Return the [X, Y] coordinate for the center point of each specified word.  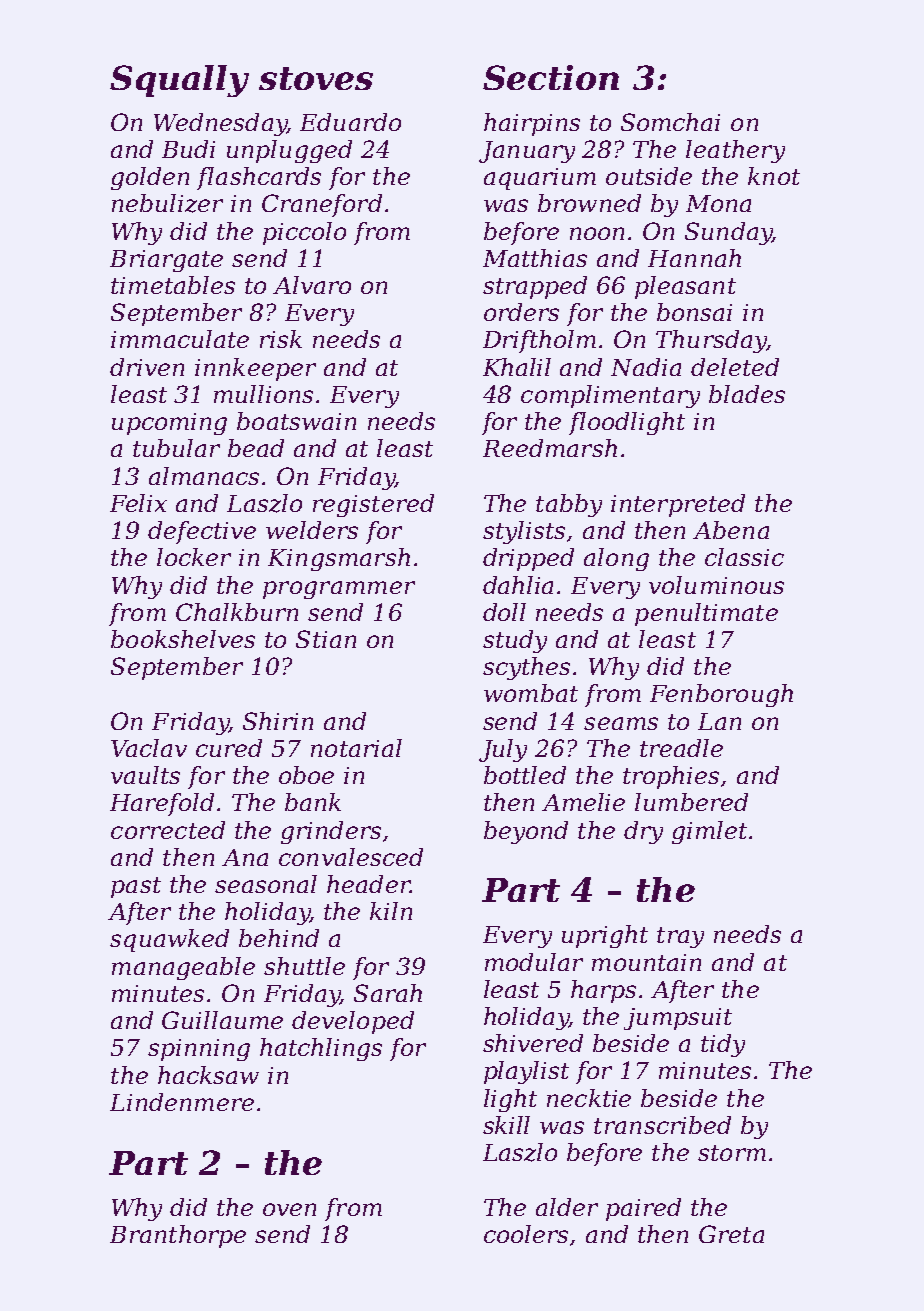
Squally [179, 81]
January [527, 152]
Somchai [670, 122]
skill [506, 1125]
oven [289, 1209]
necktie [589, 1098]
